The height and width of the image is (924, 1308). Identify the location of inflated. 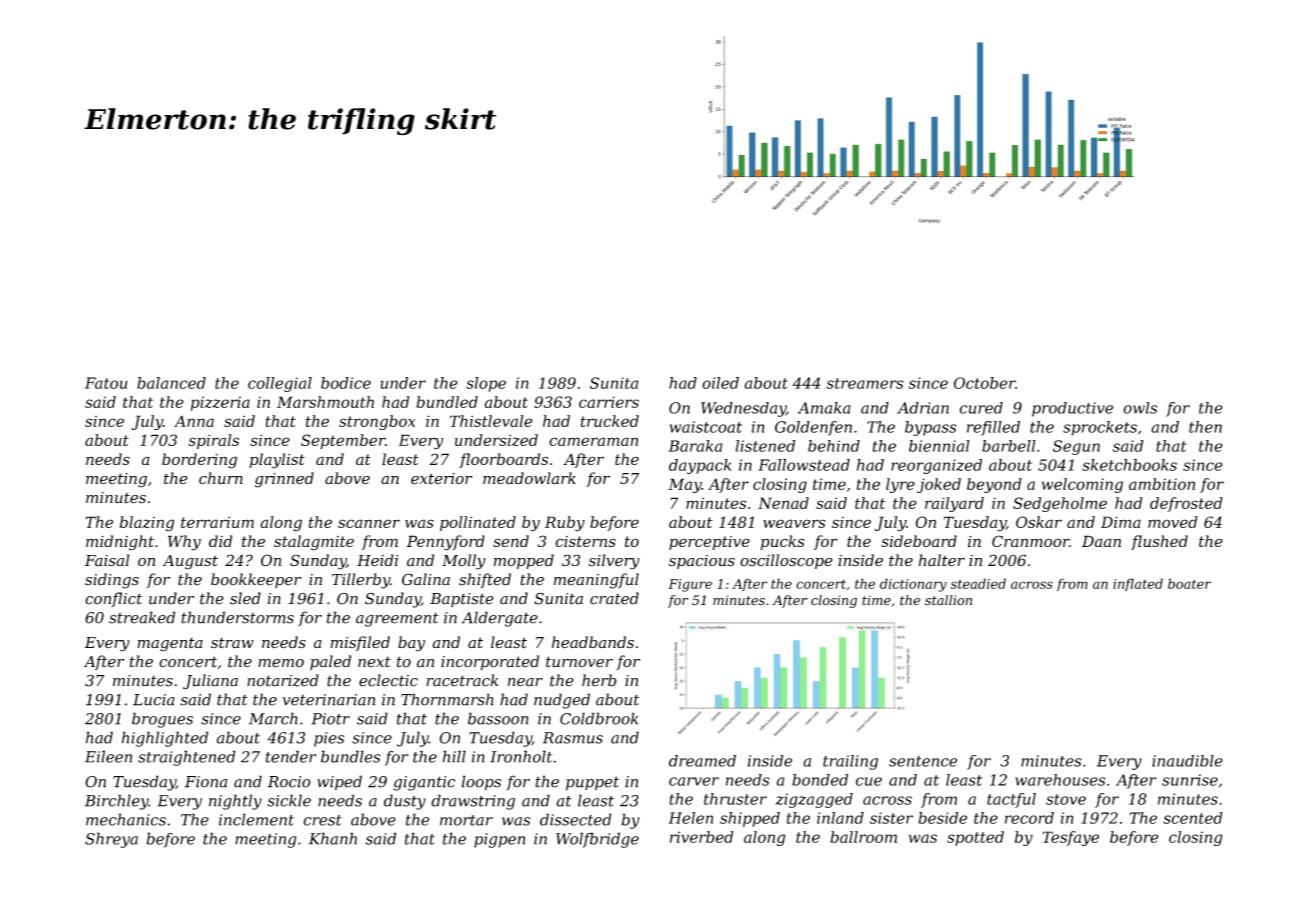
(1138, 584).
